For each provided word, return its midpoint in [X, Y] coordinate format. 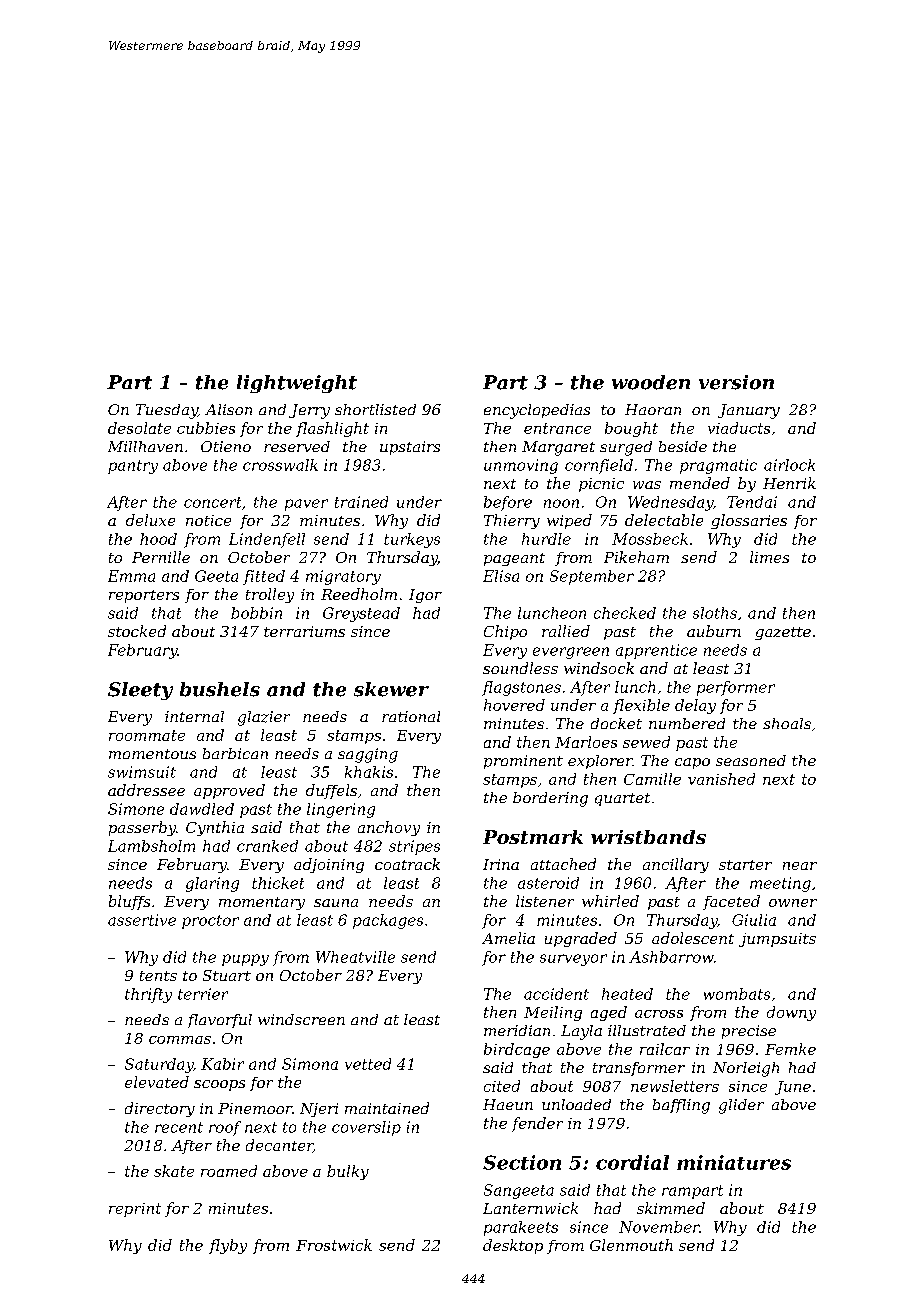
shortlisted [375, 409]
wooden [651, 382]
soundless [520, 668]
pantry [133, 467]
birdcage [517, 1050]
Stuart [227, 975]
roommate [147, 735]
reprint [135, 1210]
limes [769, 557]
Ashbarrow [671, 957]
